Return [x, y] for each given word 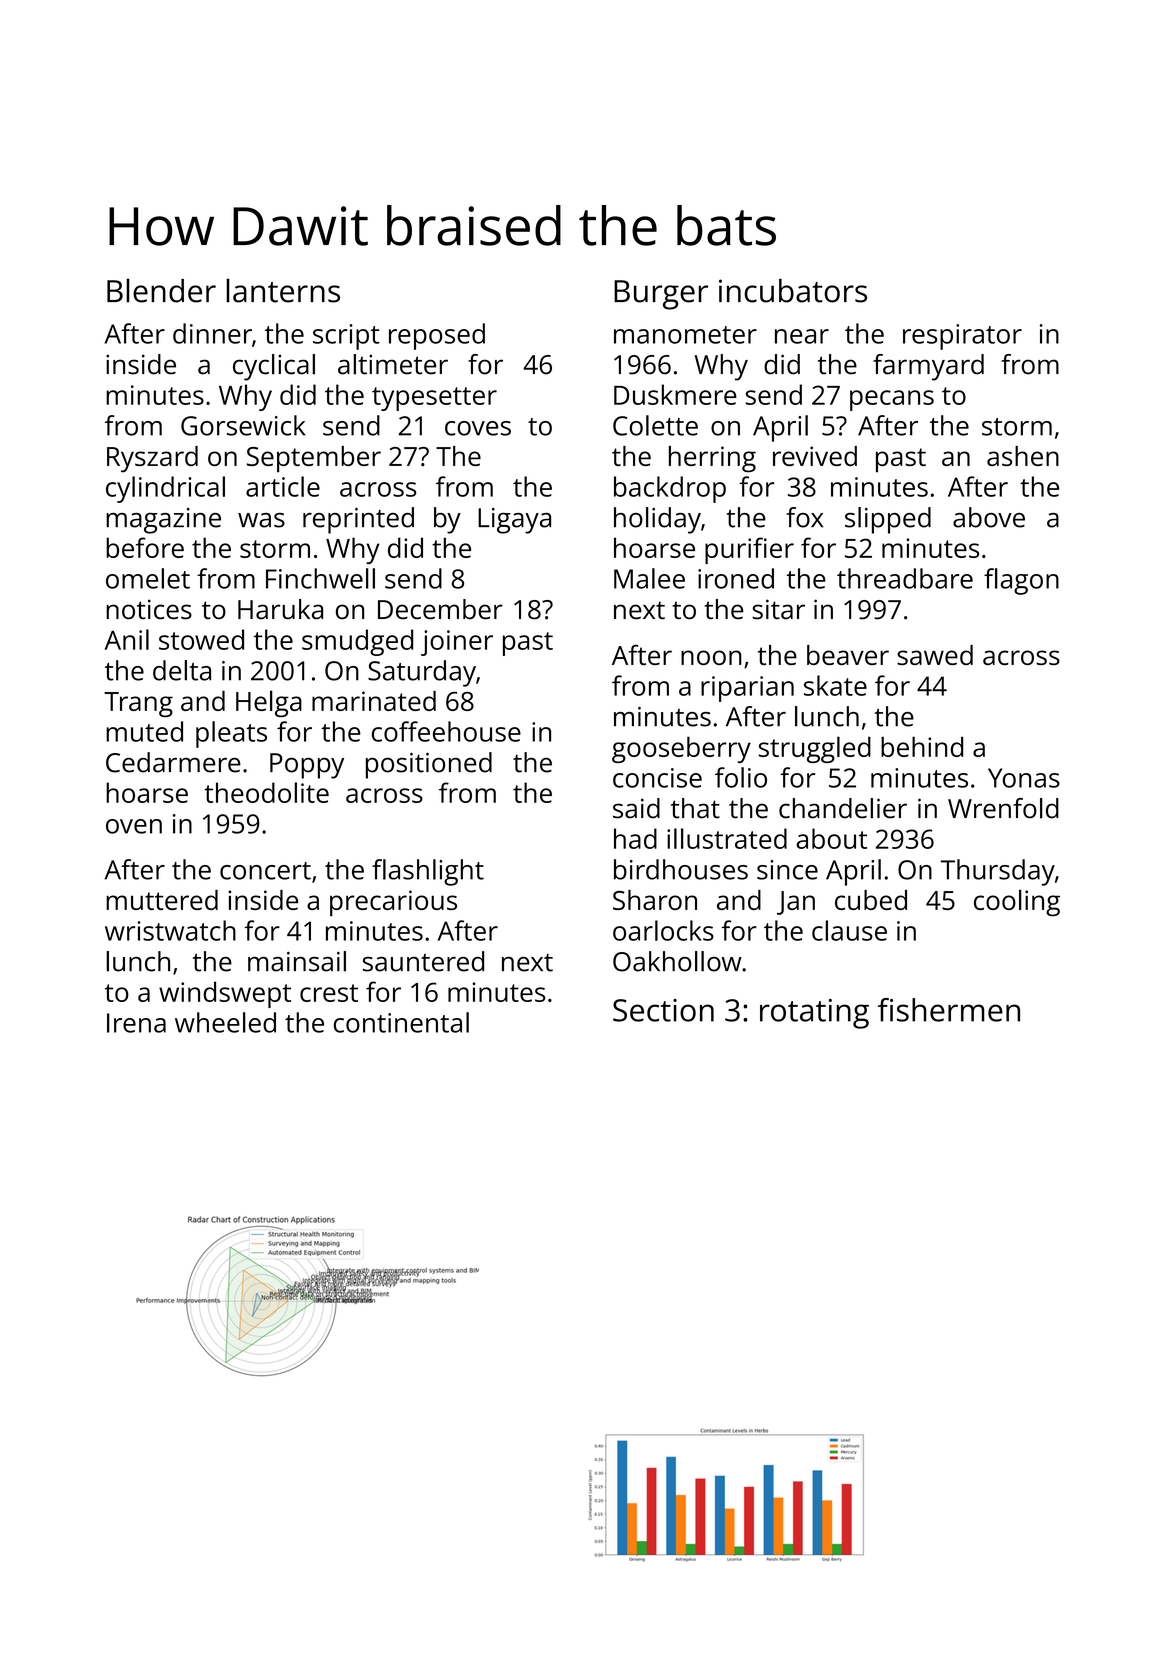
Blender [161, 290]
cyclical [274, 367]
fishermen [949, 1010]
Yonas [1024, 778]
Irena [136, 1023]
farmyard [928, 367]
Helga [269, 703]
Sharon [655, 900]
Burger [661, 295]
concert [265, 871]
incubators [793, 291]
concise [657, 778]
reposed [437, 336]
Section [663, 1010]
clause [849, 930]
